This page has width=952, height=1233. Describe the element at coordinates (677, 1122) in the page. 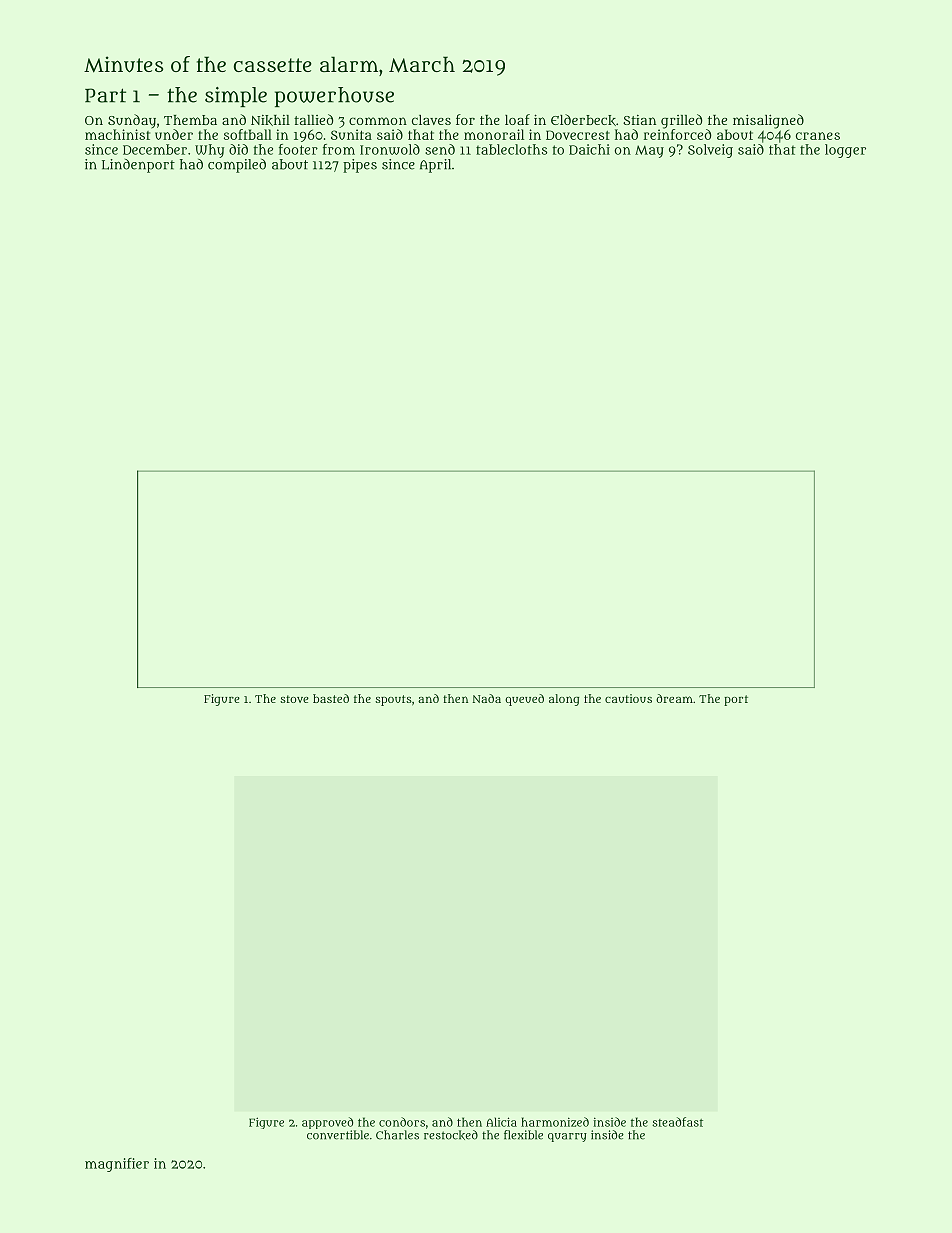

I see `steadfast` at that location.
